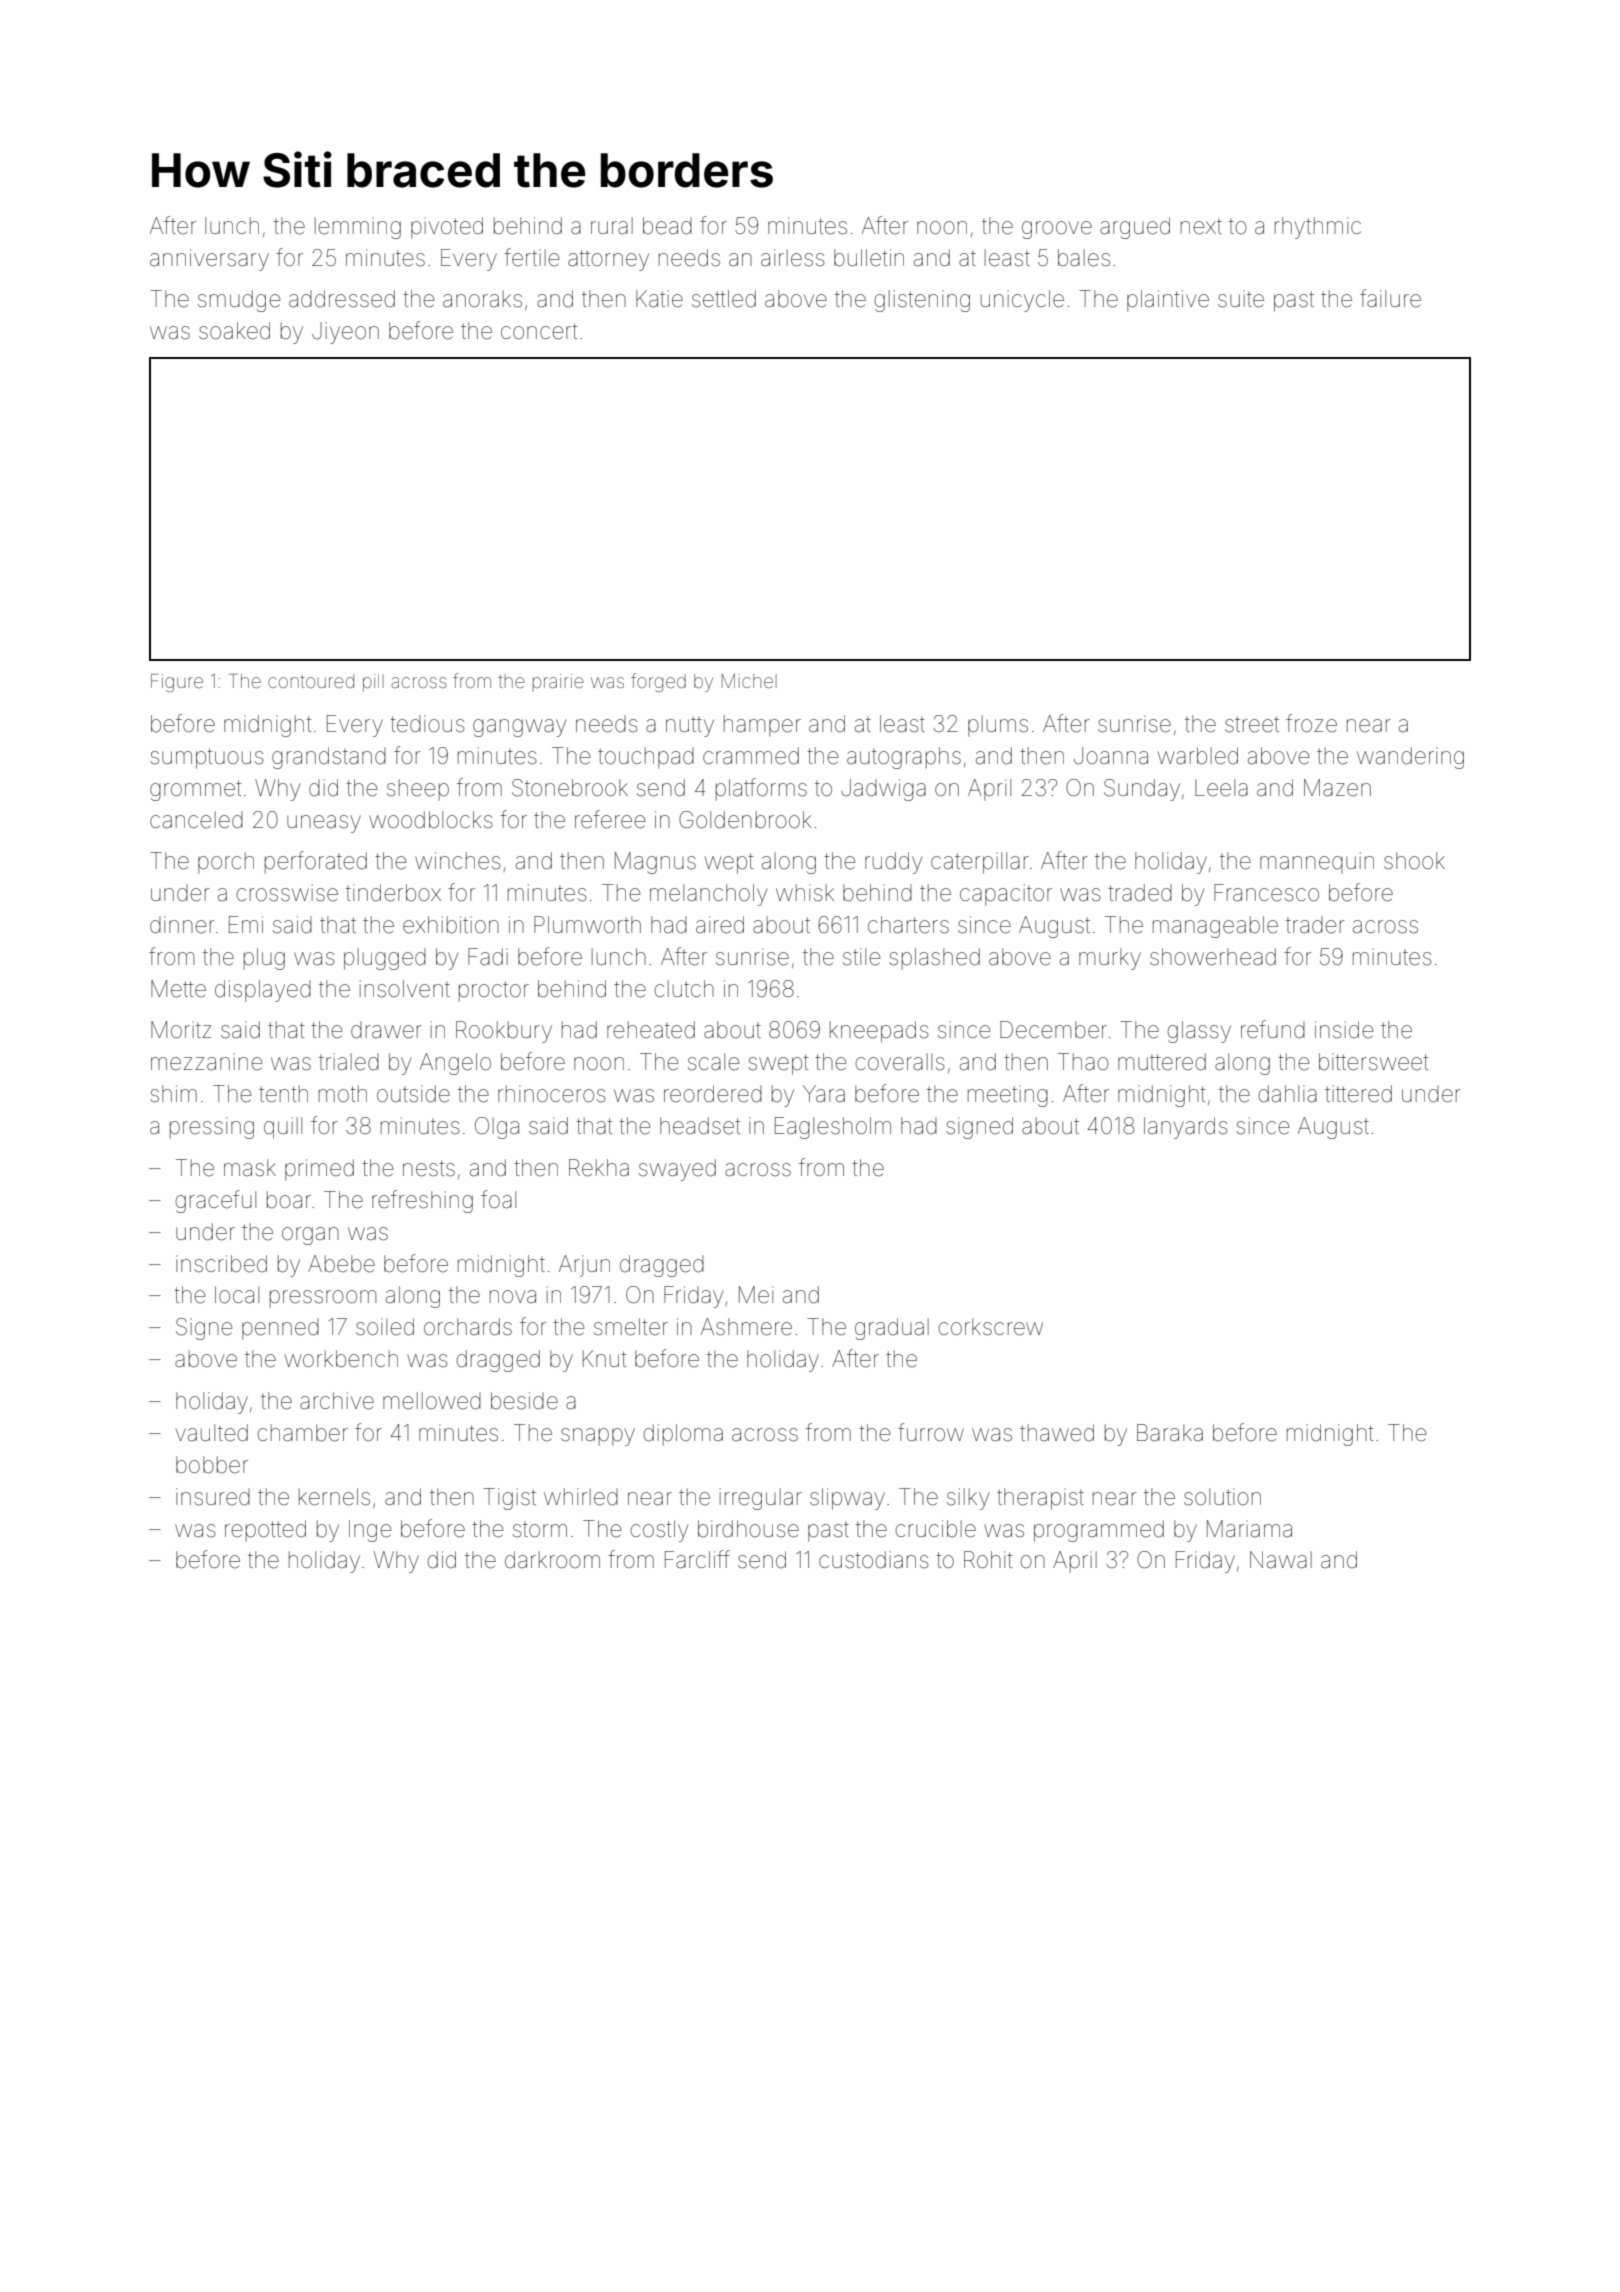 Image resolution: width=1620 pixels, height=2292 pixels. Describe the element at coordinates (1410, 758) in the page. I see `wandering` at that location.
